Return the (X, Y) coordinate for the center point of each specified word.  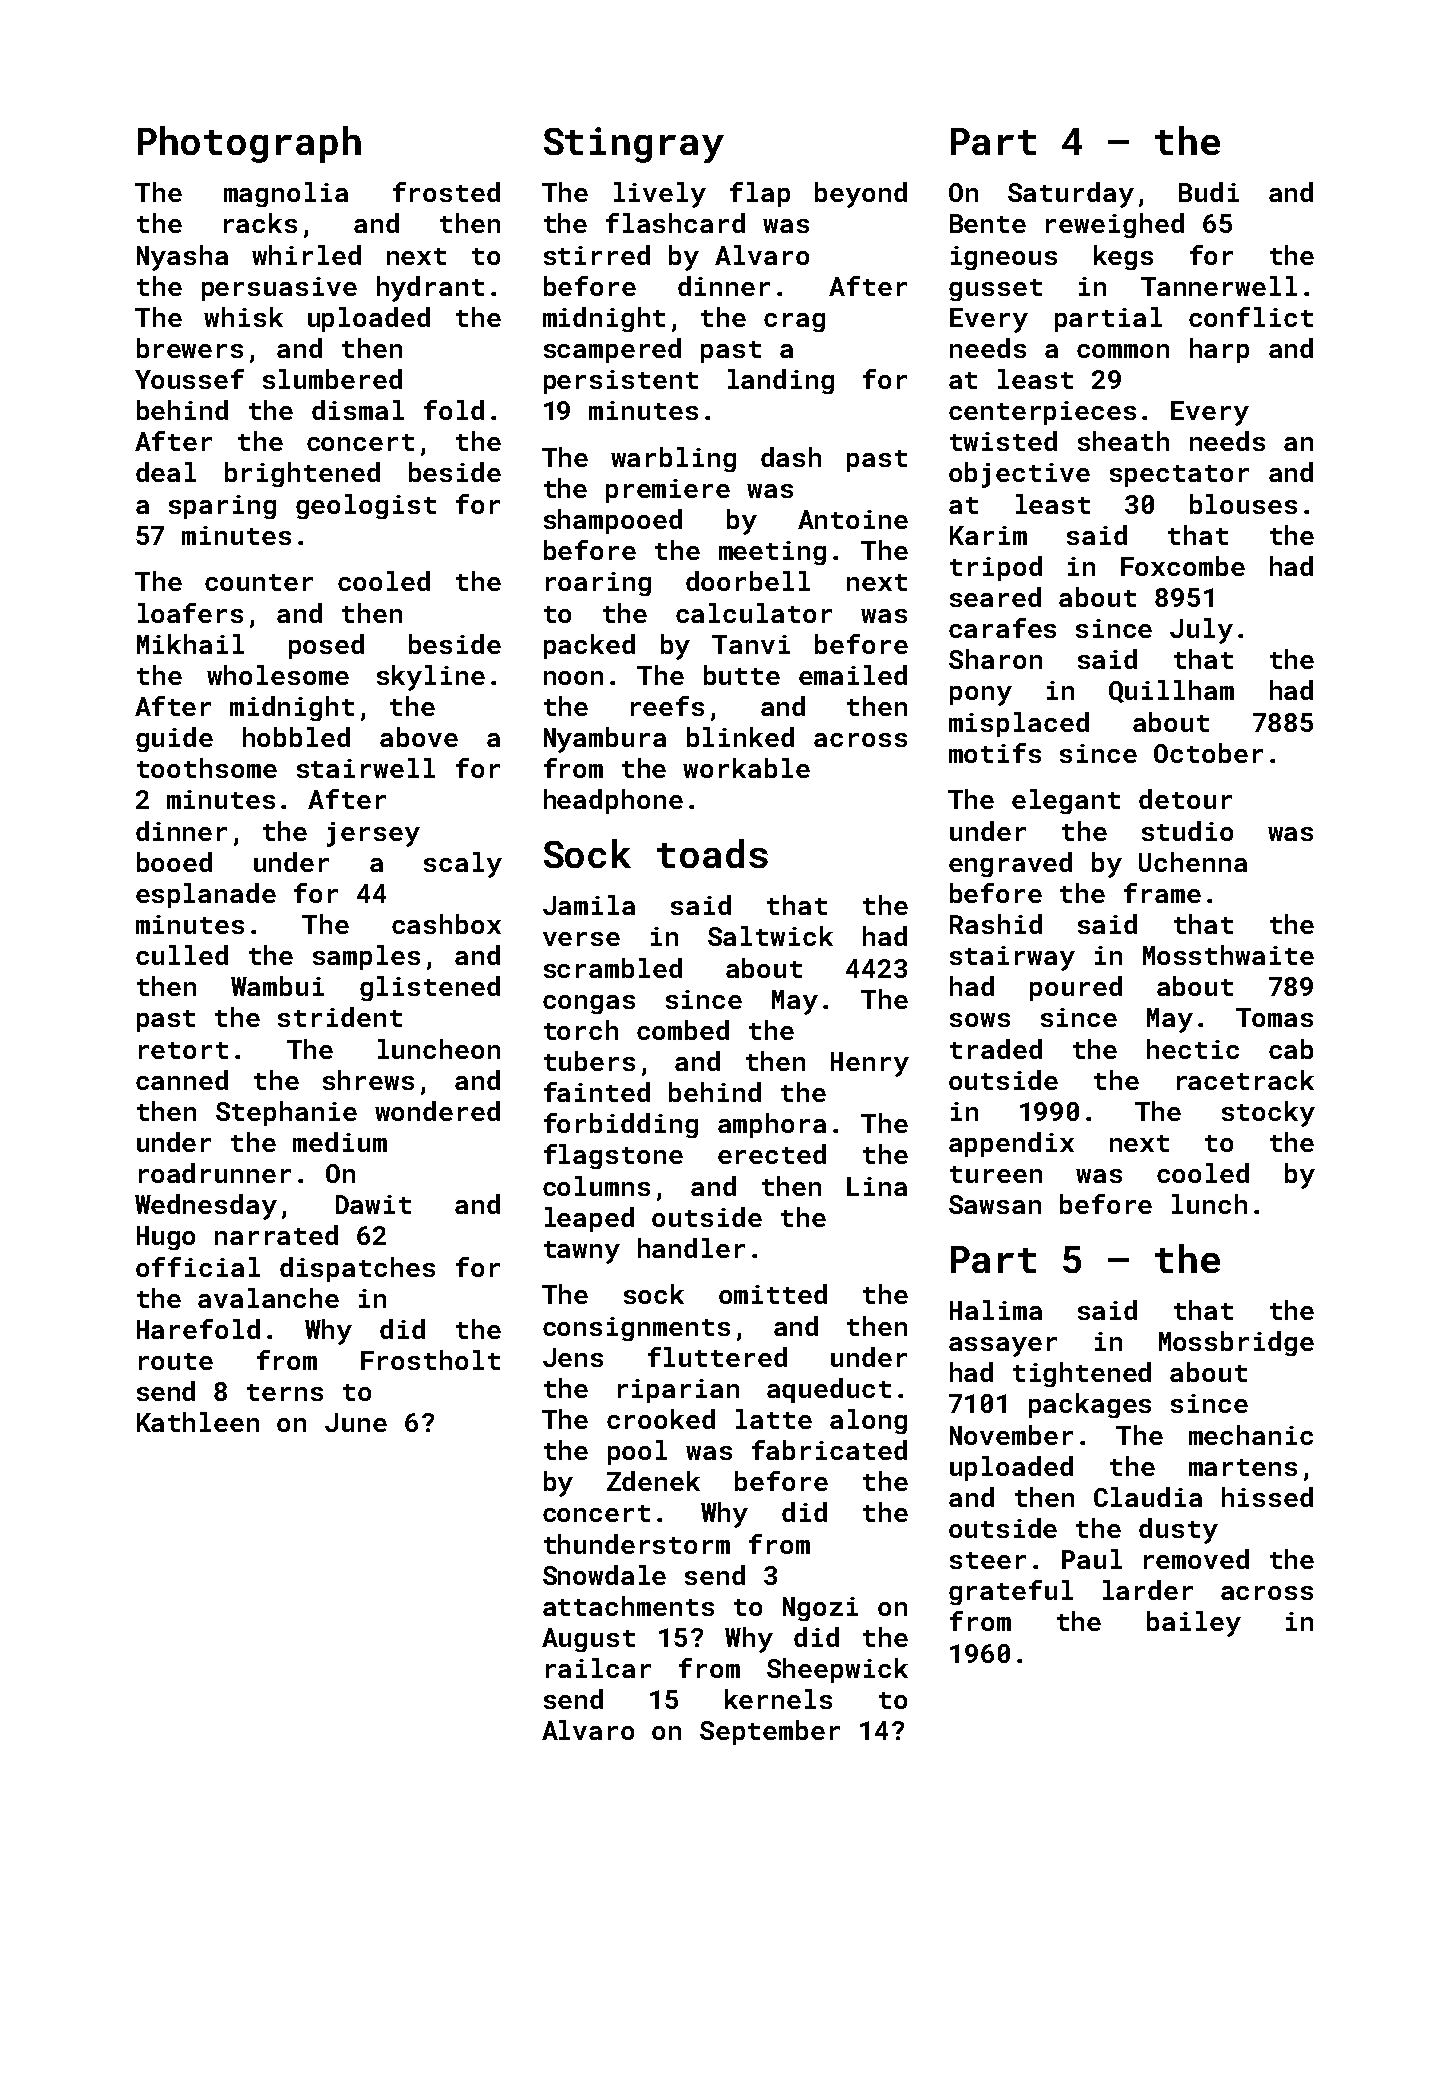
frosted (446, 192)
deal (166, 472)
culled (182, 955)
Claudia (1148, 1497)
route (176, 1361)
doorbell (748, 581)
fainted (597, 1092)
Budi (1209, 192)
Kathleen (198, 1422)
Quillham (1171, 691)
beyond (861, 195)
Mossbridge (1236, 1343)
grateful (1011, 1592)
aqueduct (829, 1390)
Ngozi (820, 1609)
